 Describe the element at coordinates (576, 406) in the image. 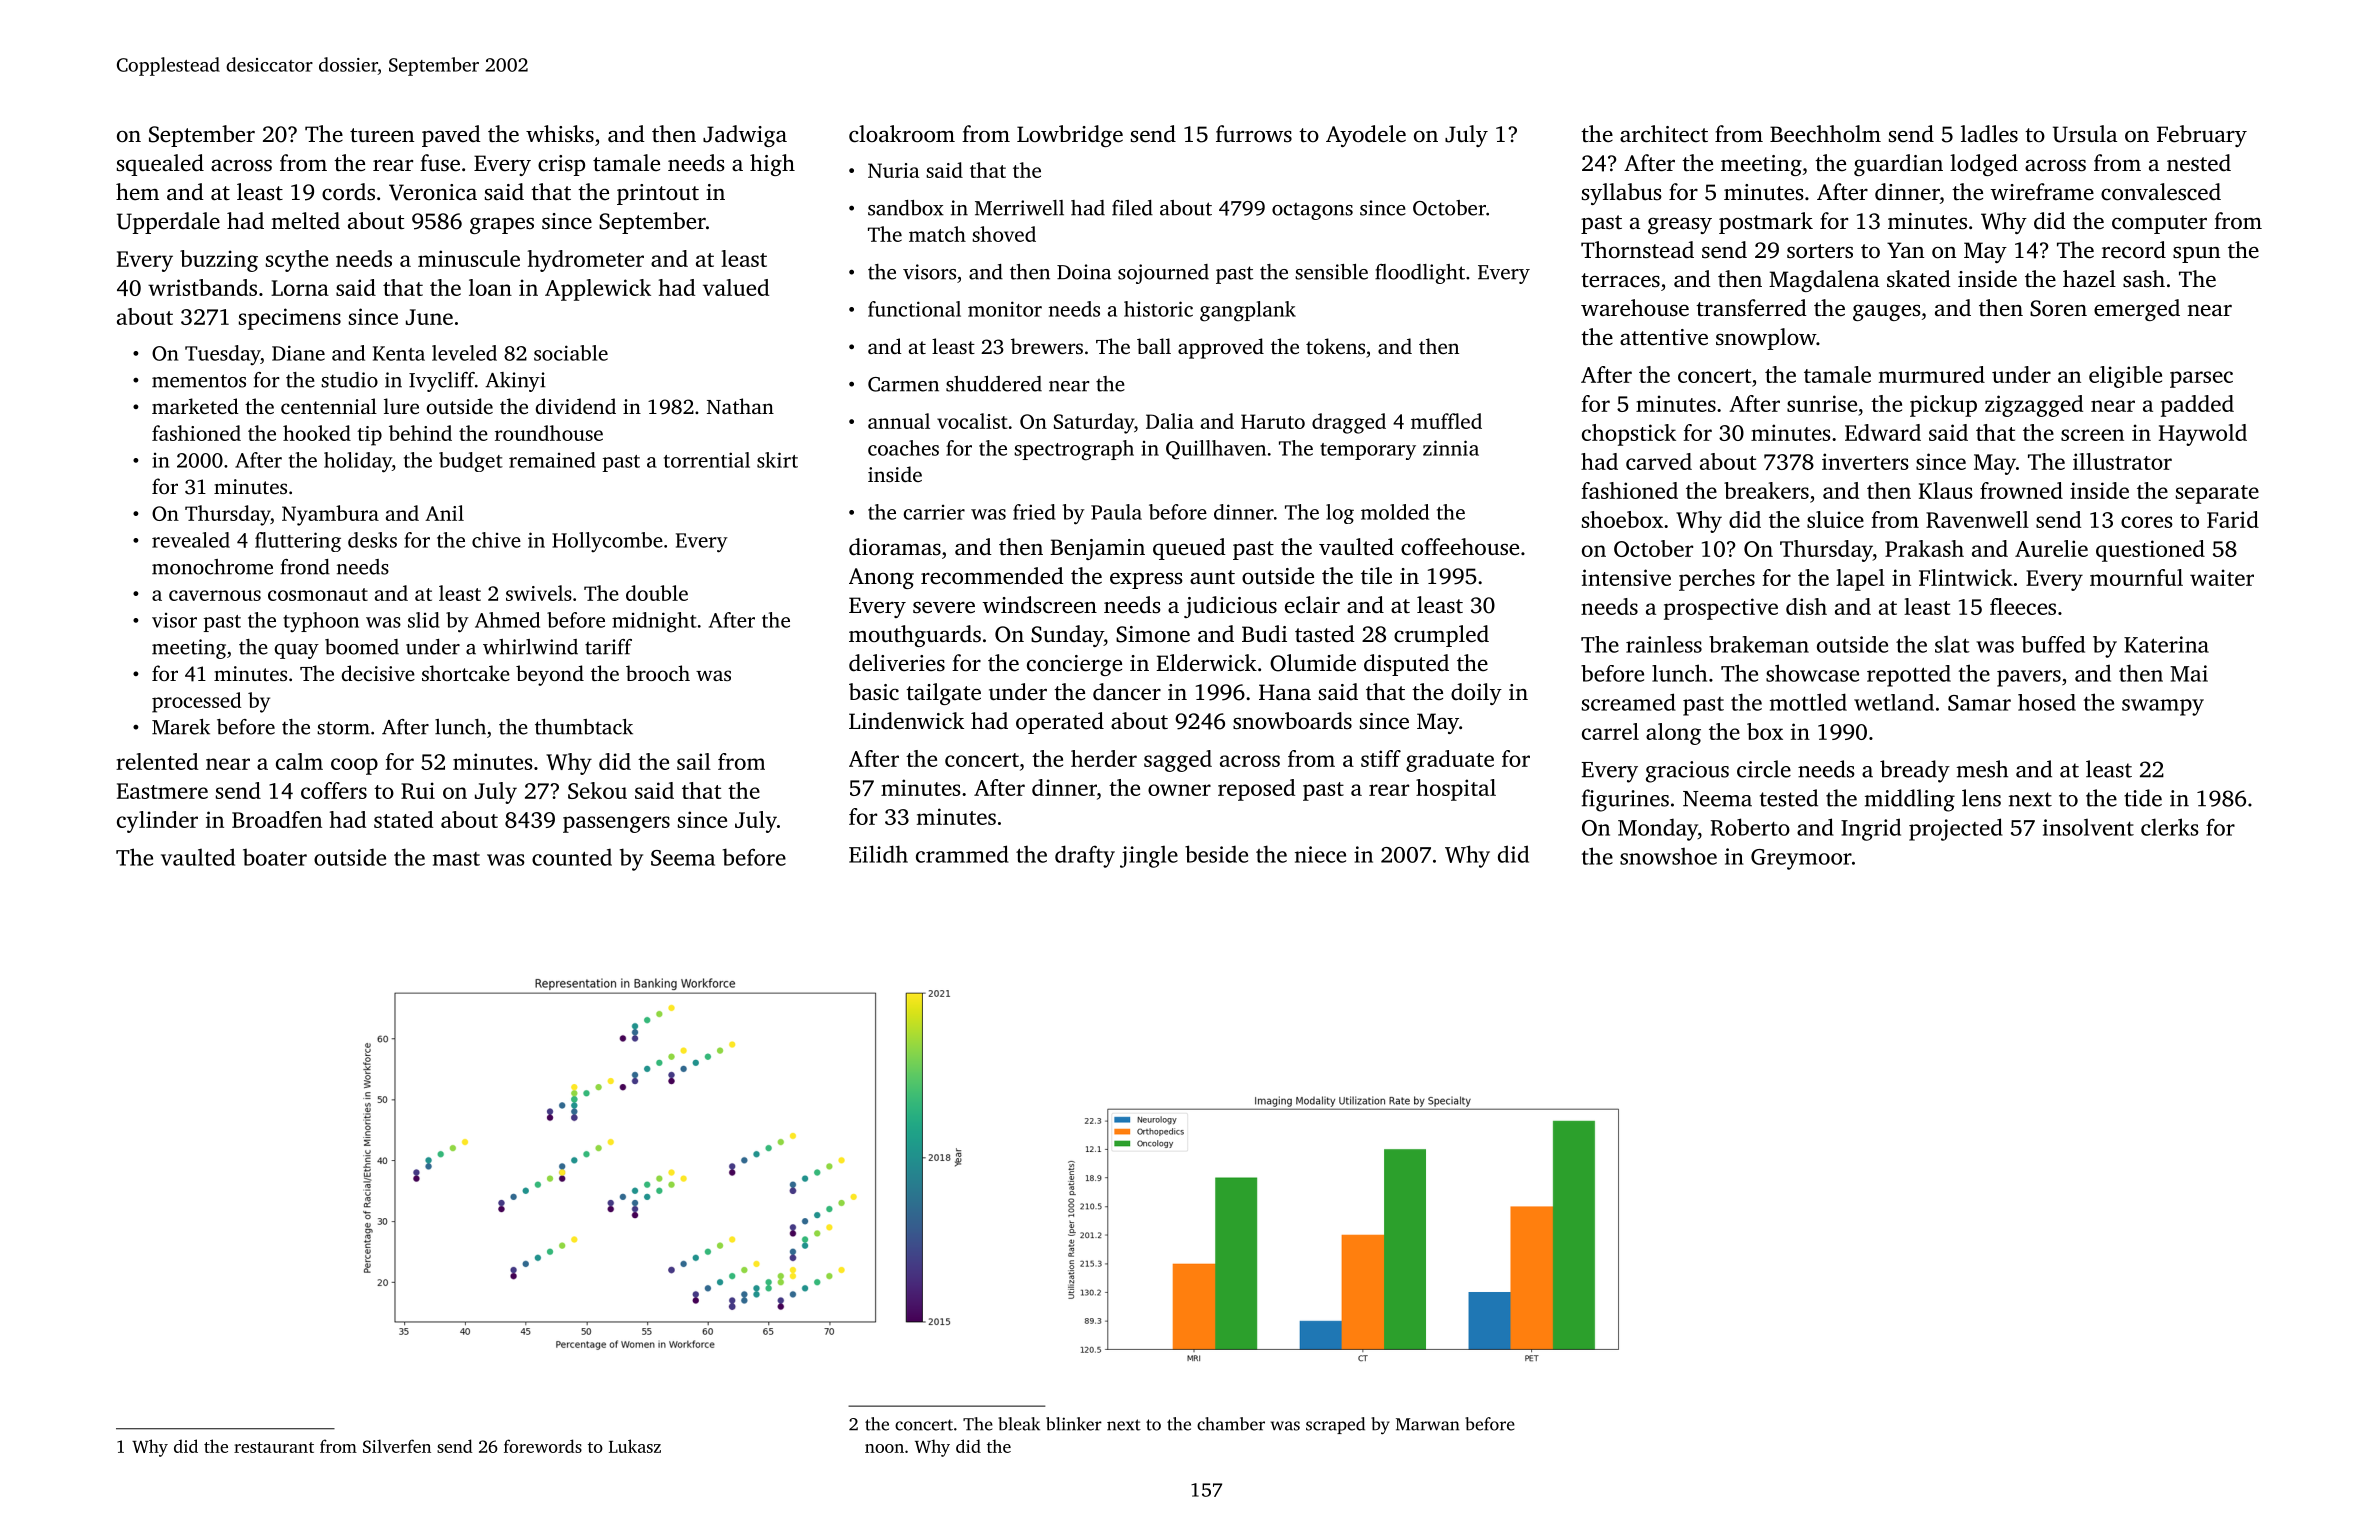

I see `dividend` at that location.
